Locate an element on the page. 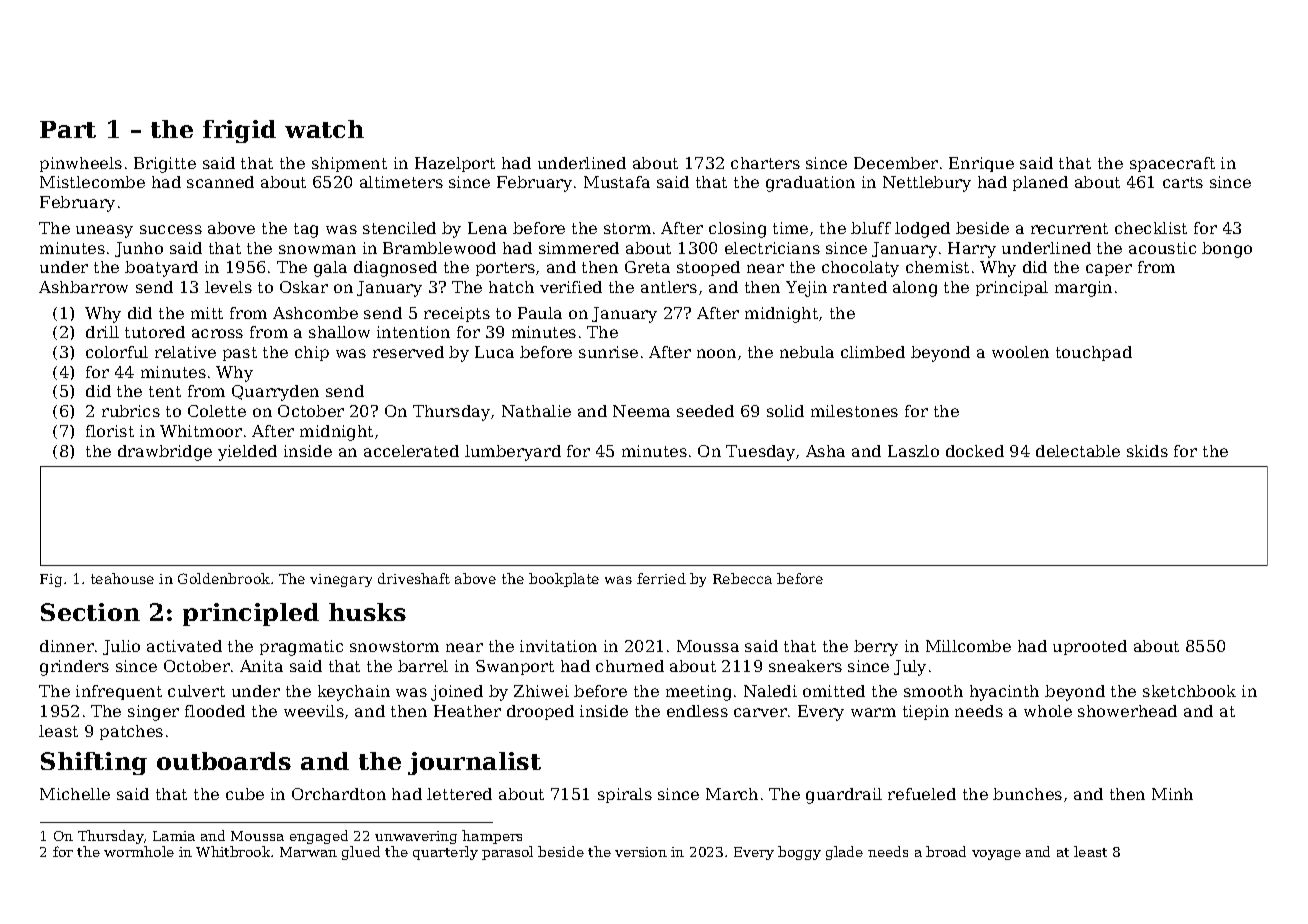  Asha is located at coordinates (825, 451).
